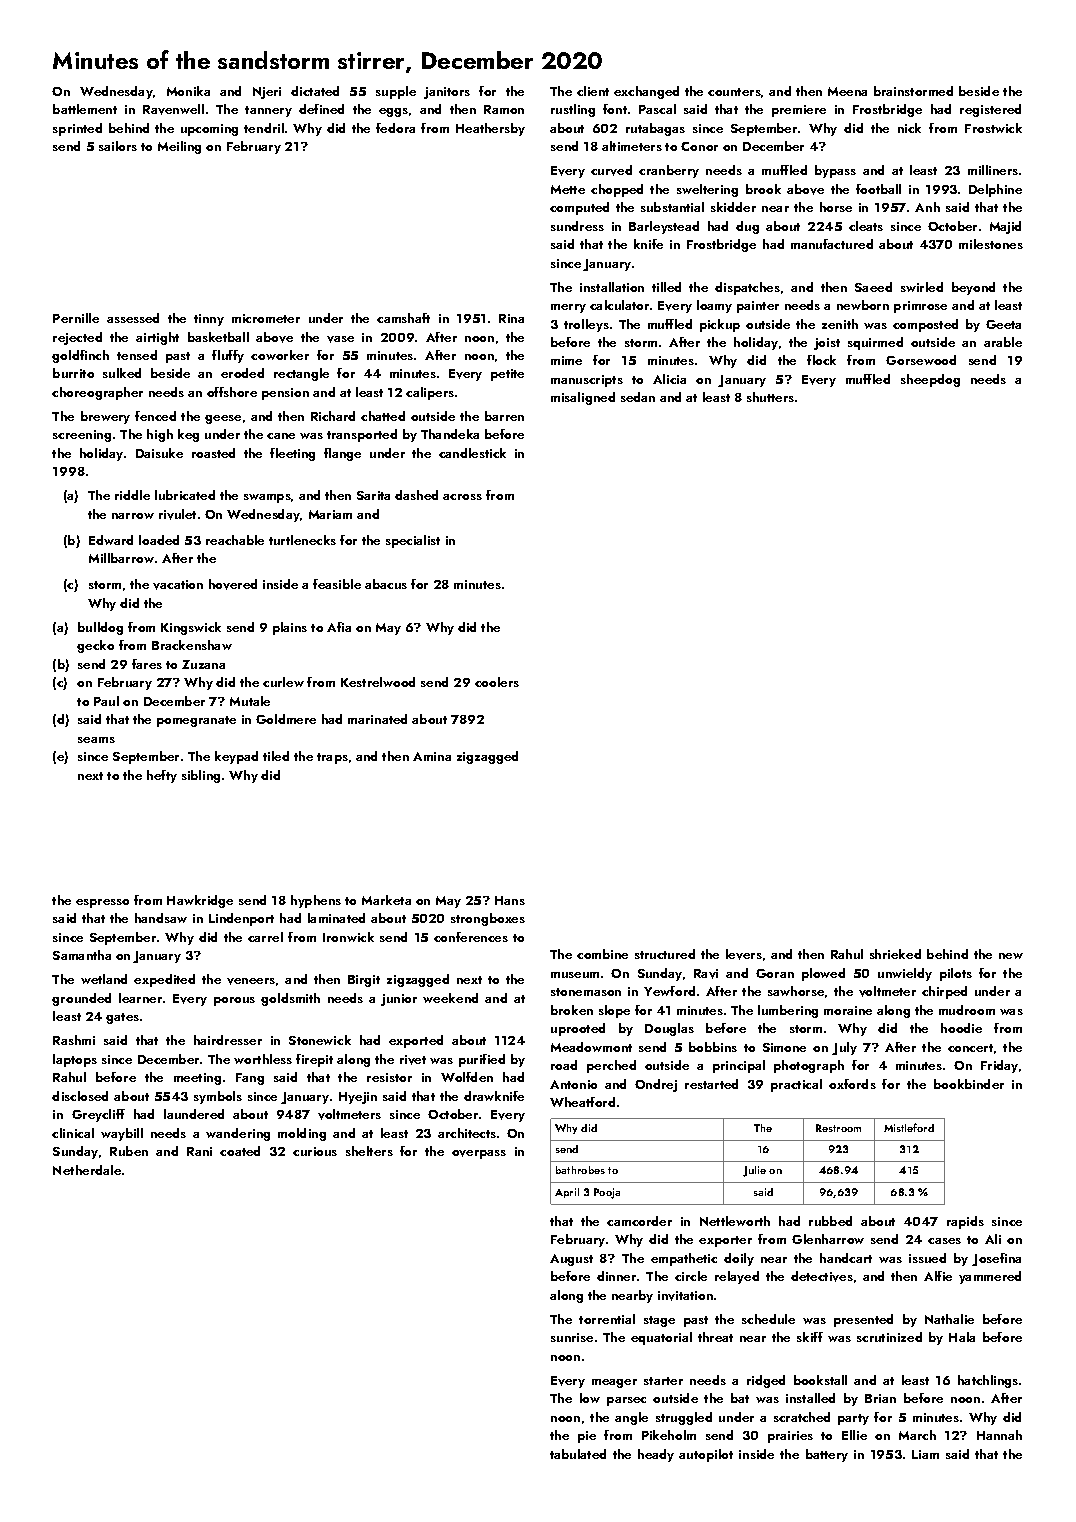 The width and height of the document is (1076, 1522). What do you see at coordinates (578, 1454) in the document?
I see `tabulated` at bounding box center [578, 1454].
